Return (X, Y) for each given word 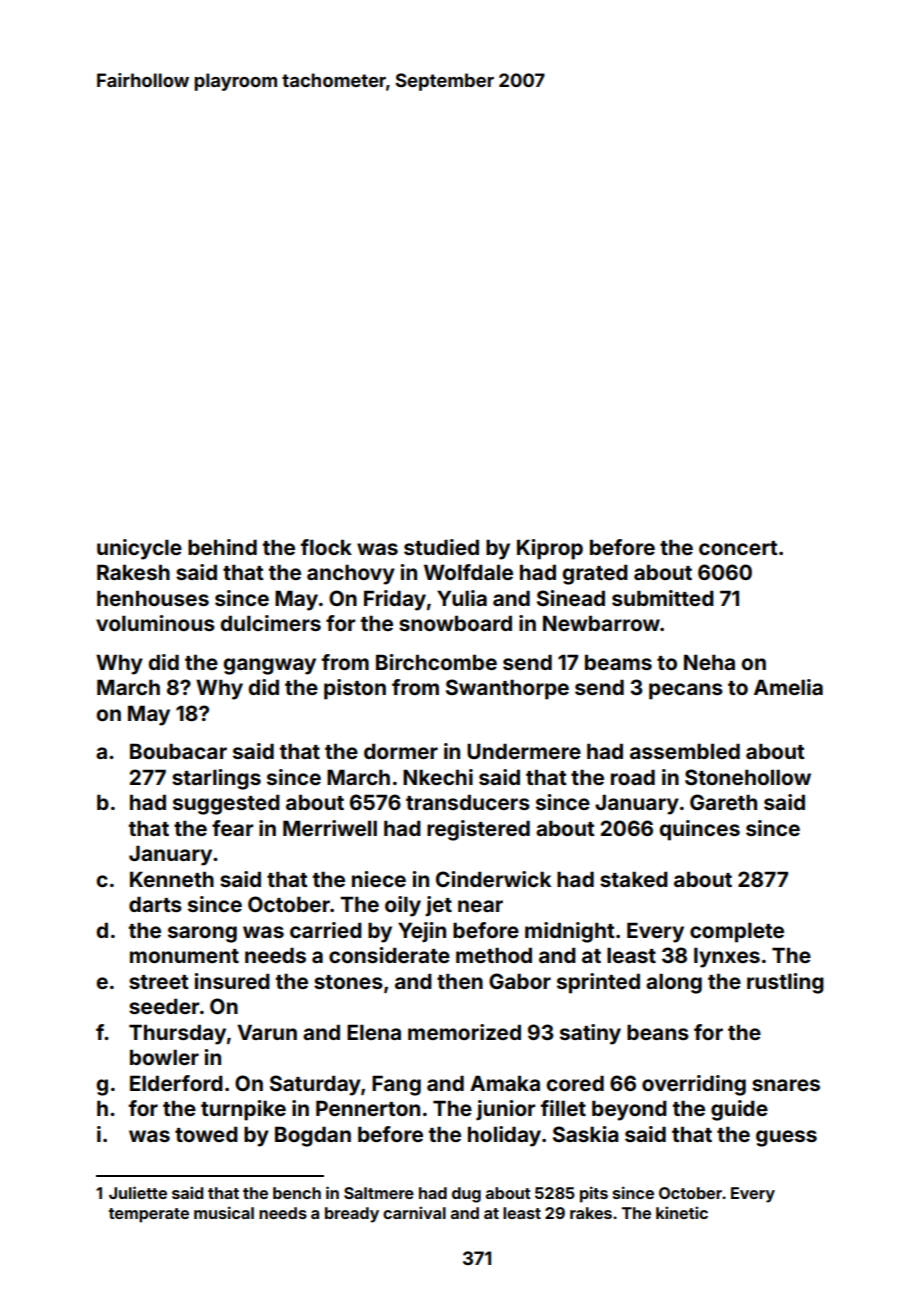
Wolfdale (468, 572)
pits (594, 1194)
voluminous (155, 623)
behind (222, 547)
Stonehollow (748, 777)
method (494, 955)
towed (206, 1134)
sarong (202, 934)
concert (738, 548)
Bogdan (313, 1136)
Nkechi (438, 777)
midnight (570, 932)
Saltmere (379, 1193)
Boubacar (178, 751)
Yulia (462, 598)
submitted (663, 598)
